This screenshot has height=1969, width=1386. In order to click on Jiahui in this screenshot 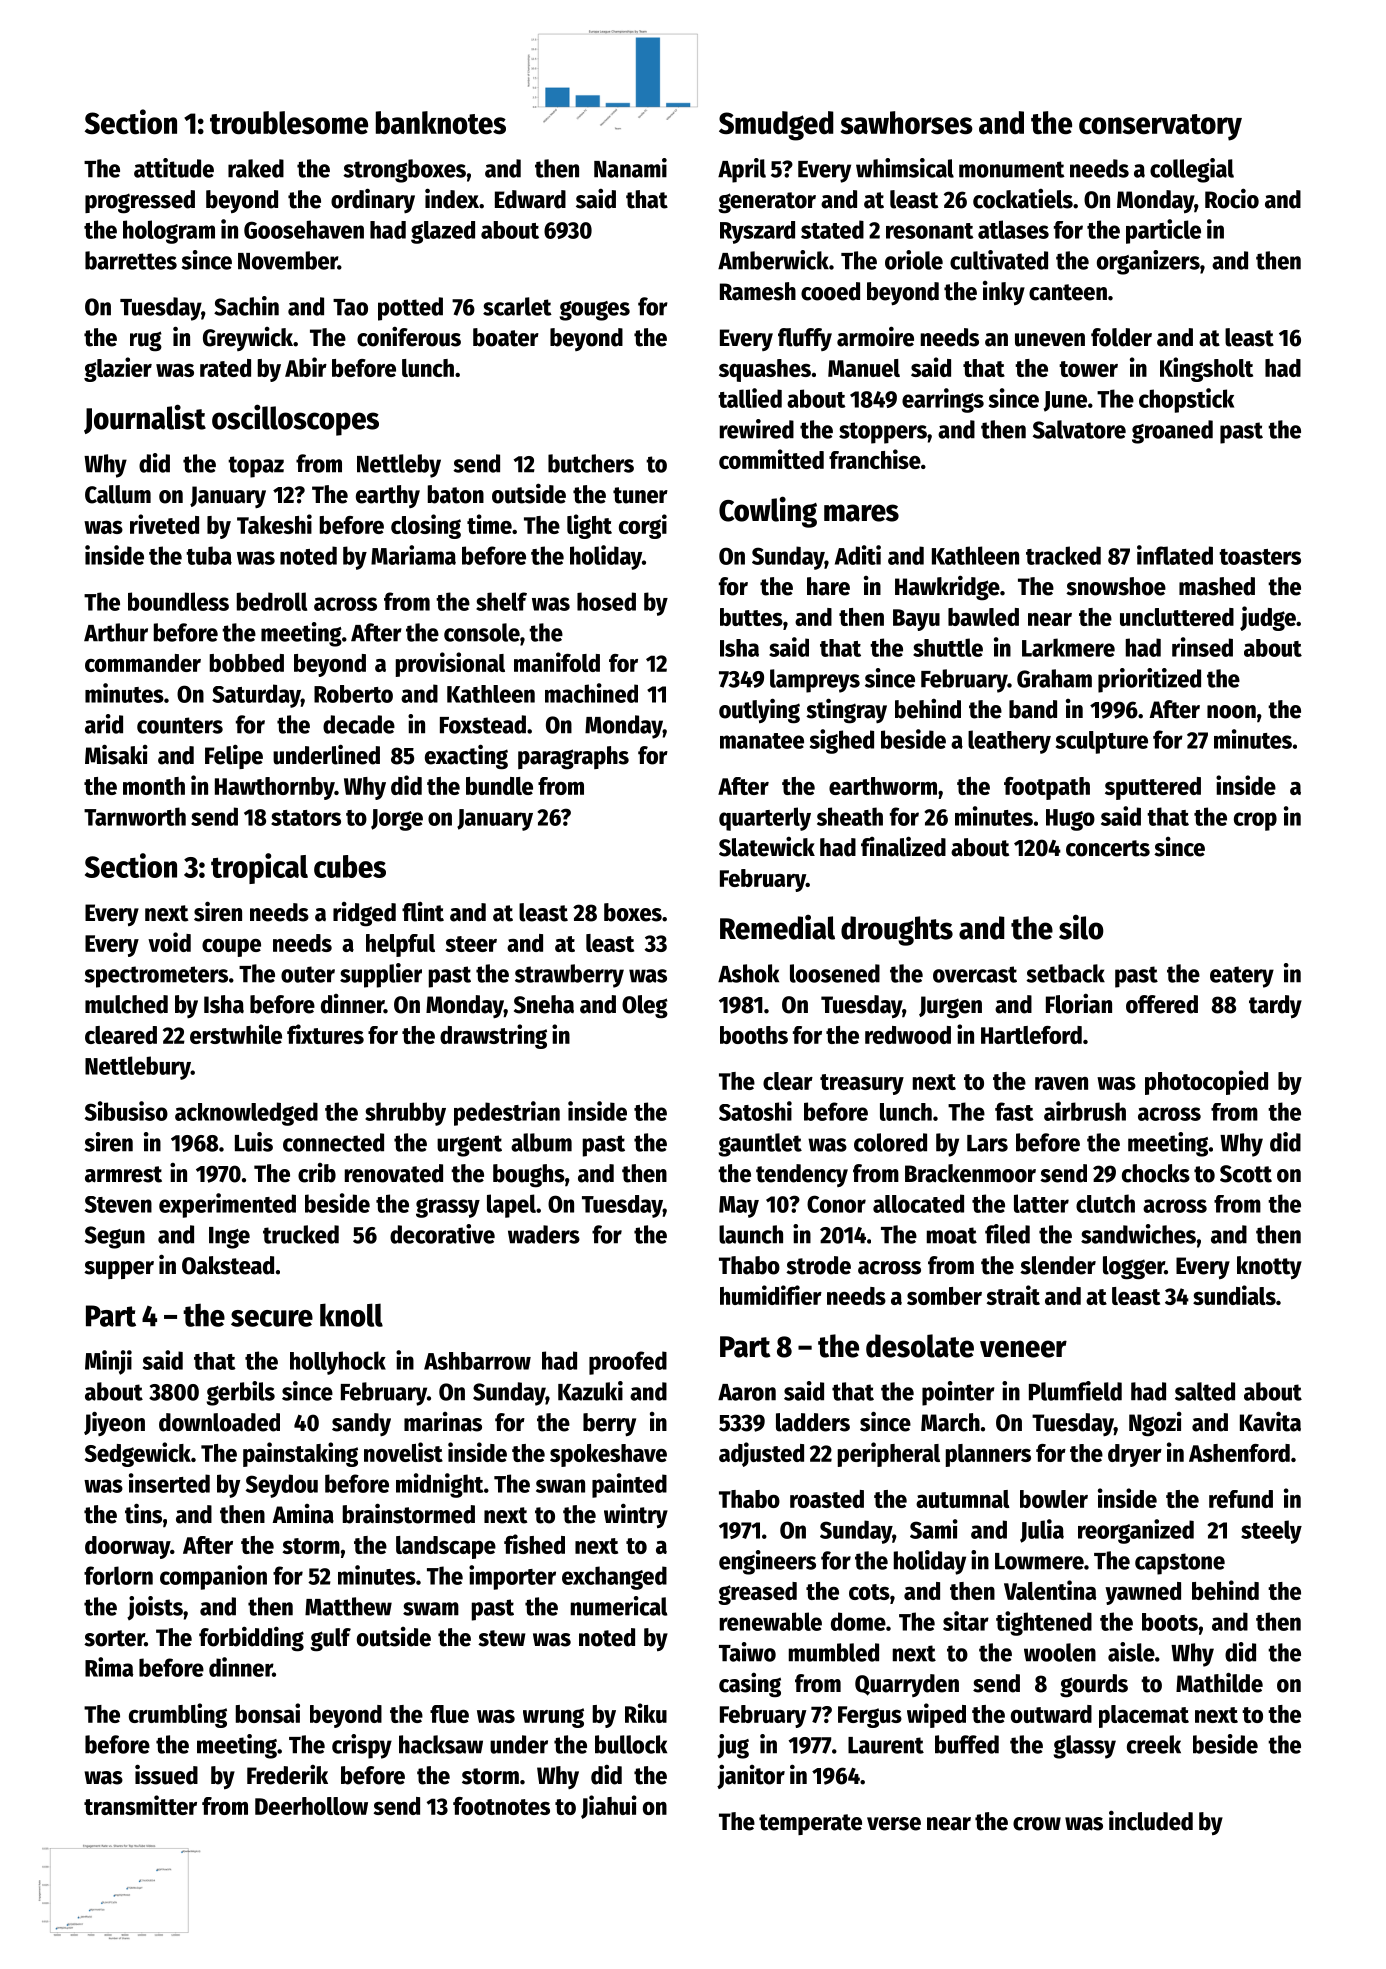, I will do `click(609, 1807)`.
